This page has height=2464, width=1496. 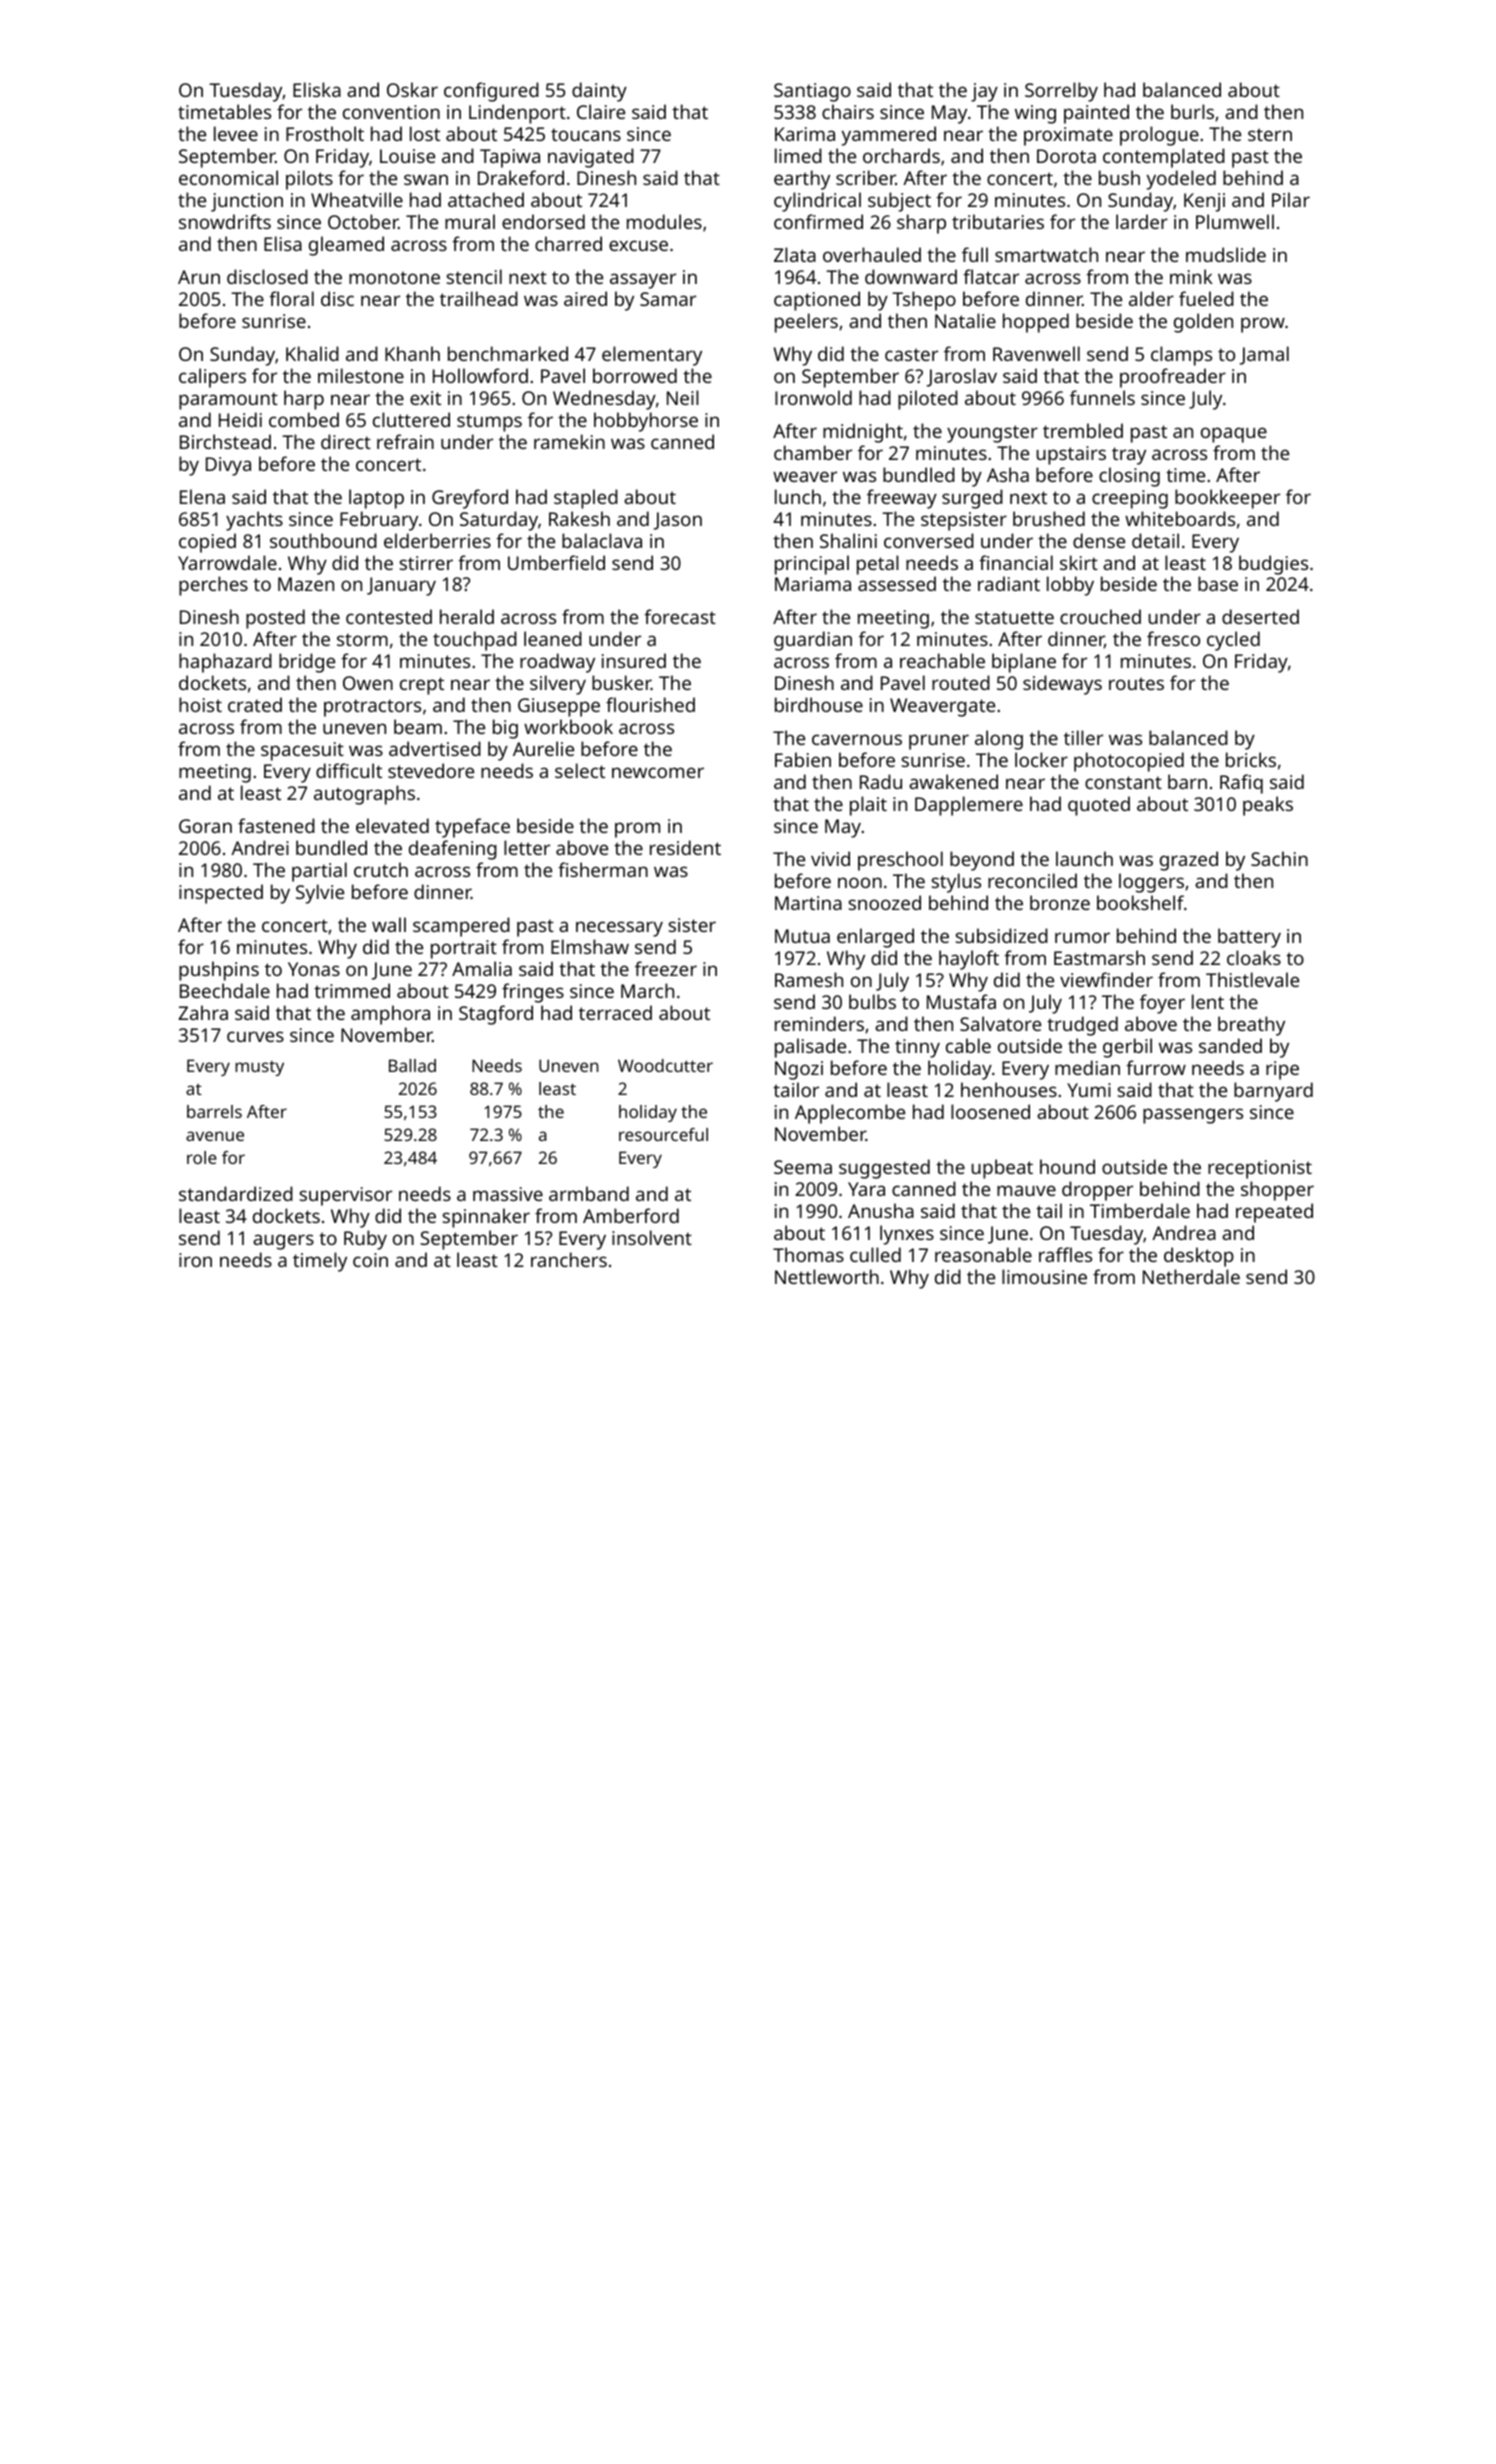 What do you see at coordinates (984, 92) in the page?
I see `jay` at bounding box center [984, 92].
